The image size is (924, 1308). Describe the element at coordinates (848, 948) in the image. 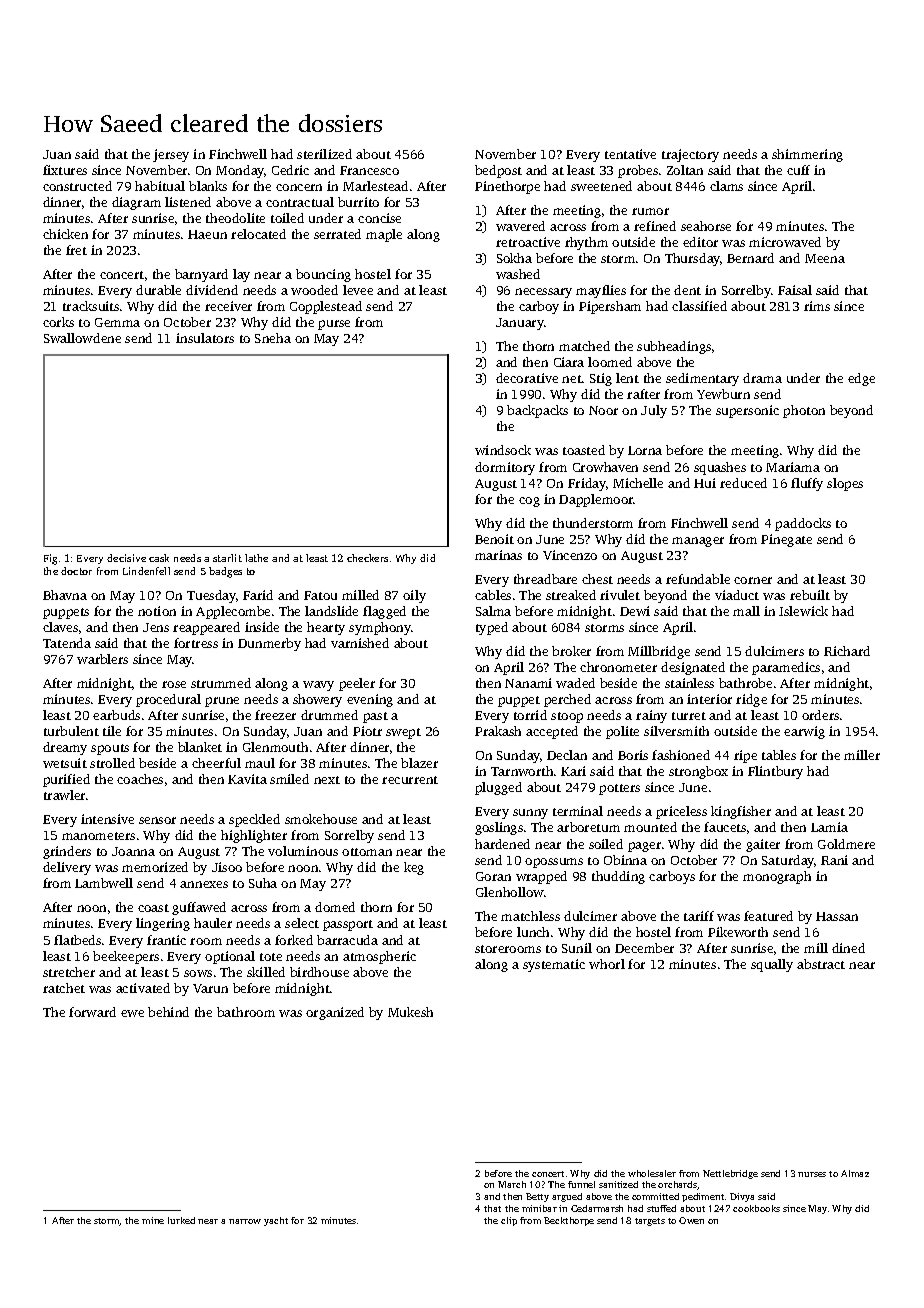

I see `dined` at that location.
